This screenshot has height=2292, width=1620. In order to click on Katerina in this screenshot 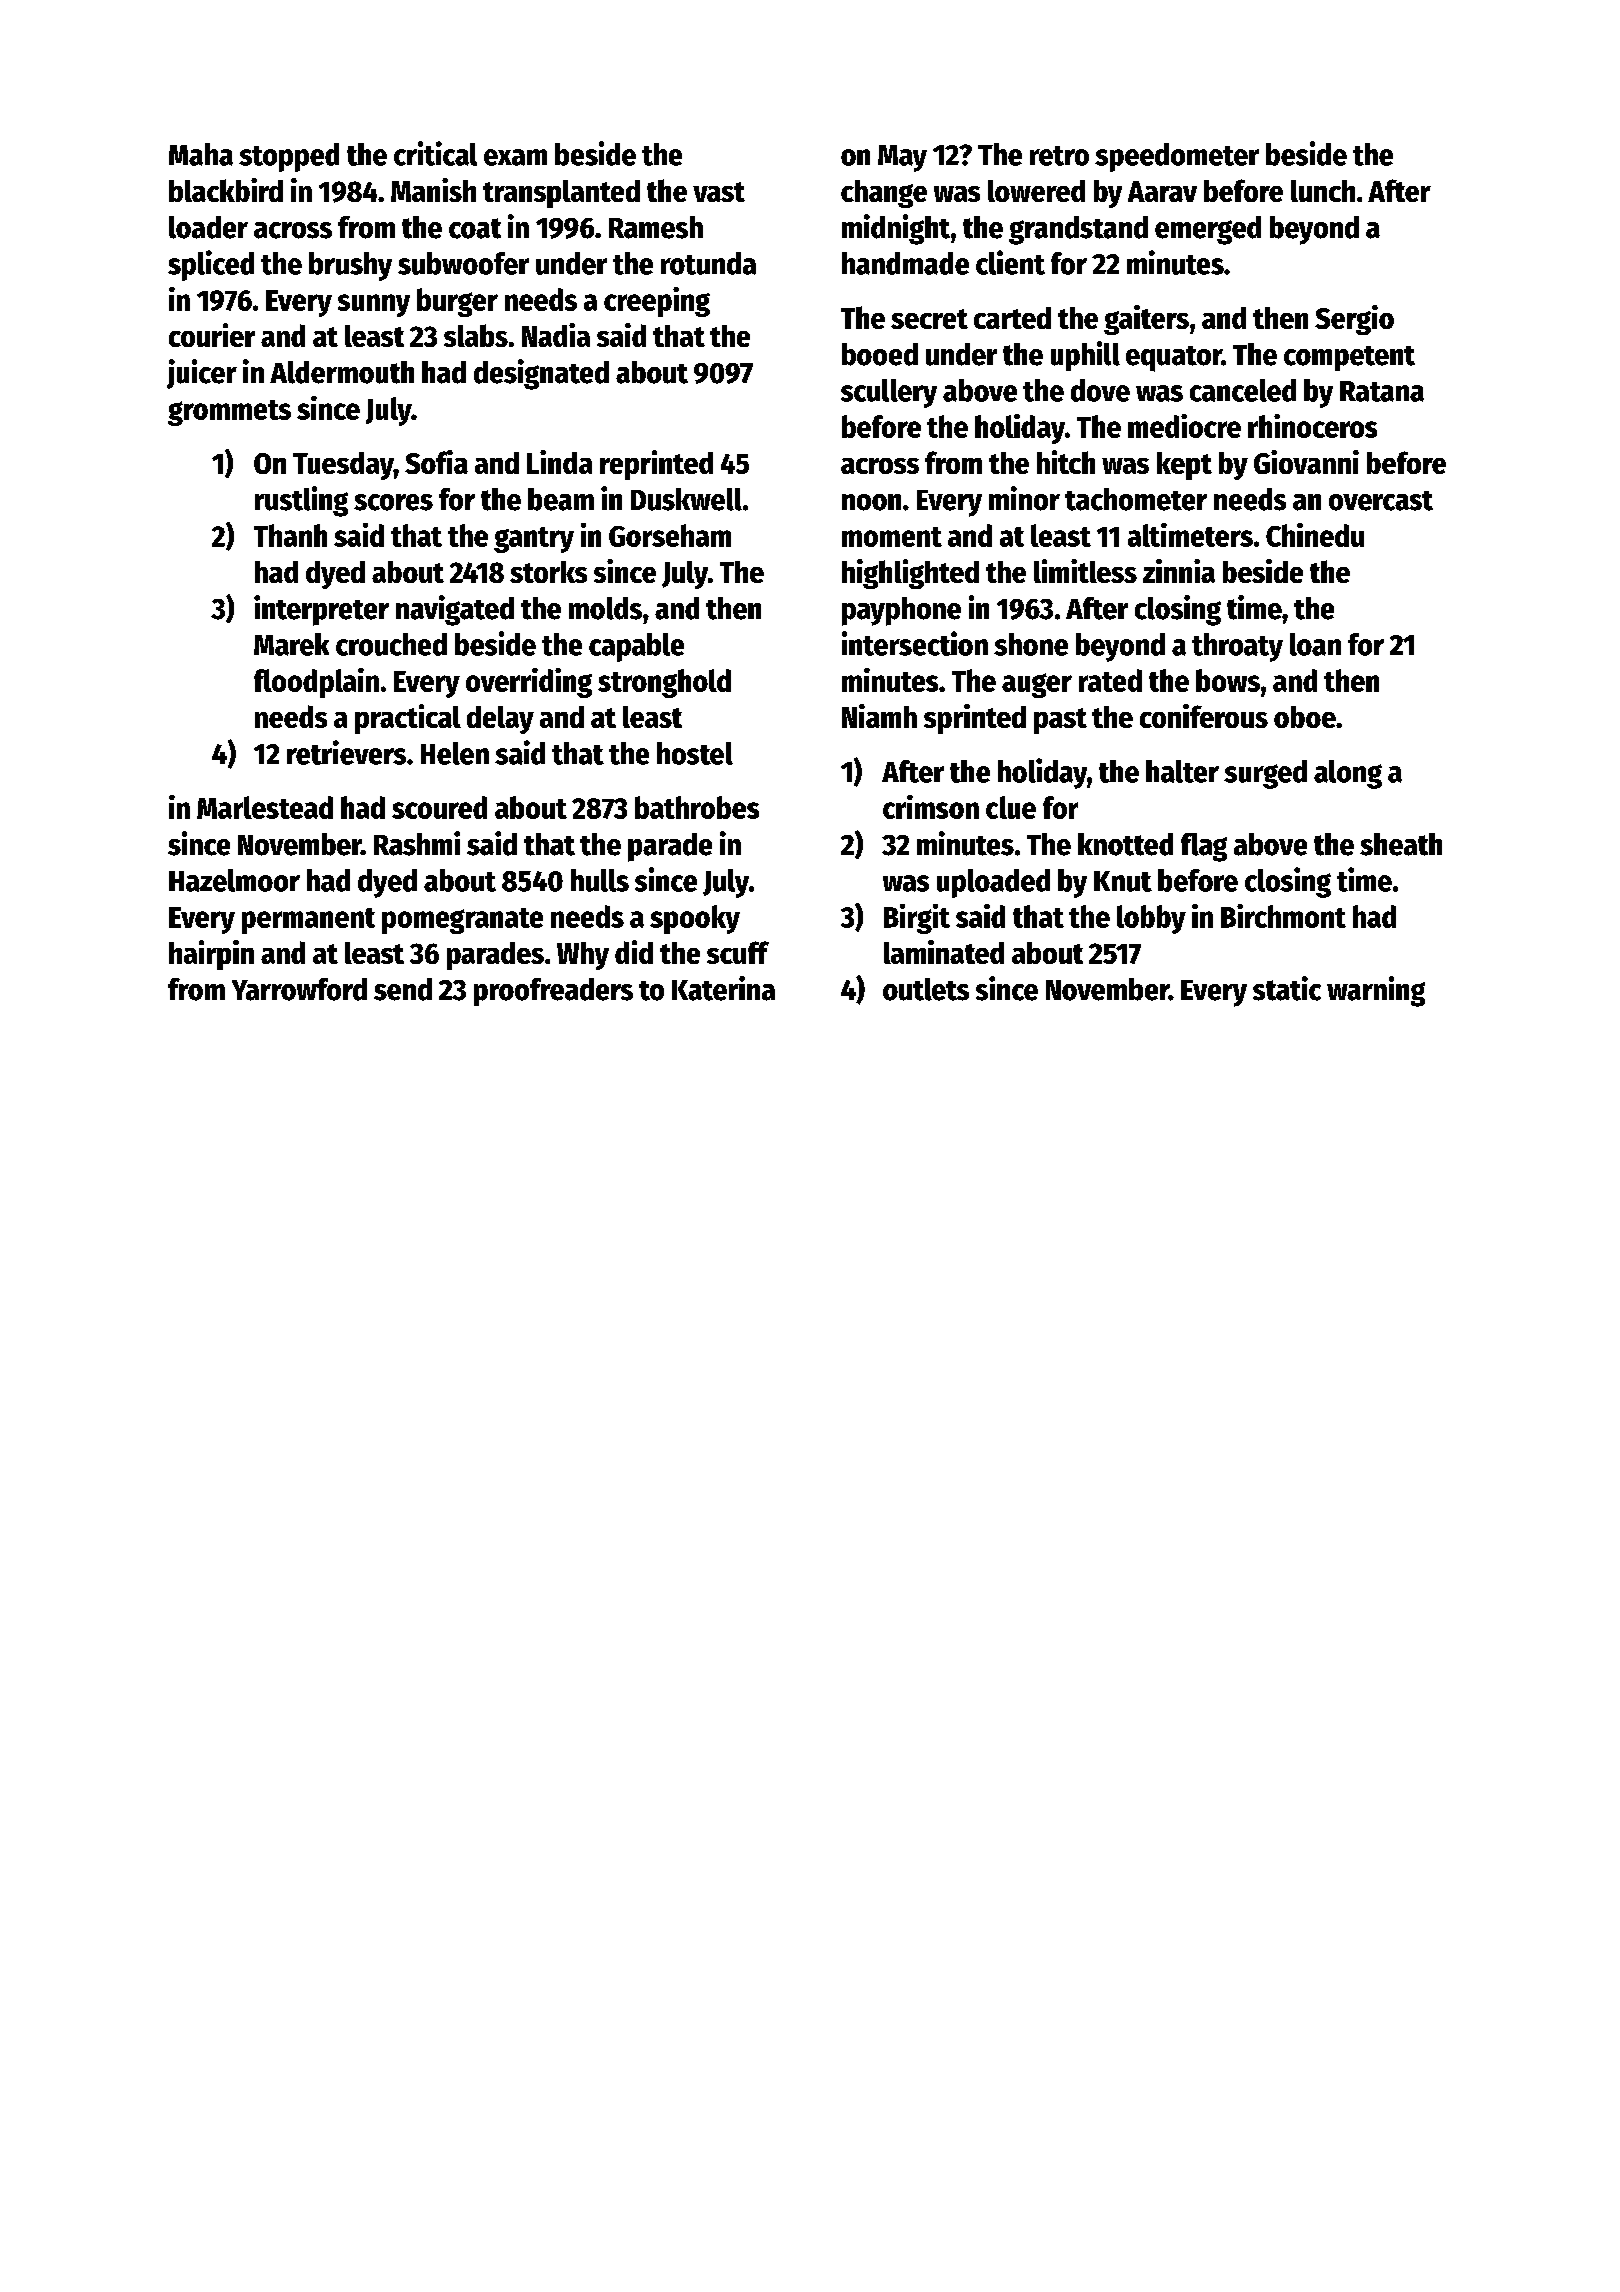, I will do `click(723, 988)`.
